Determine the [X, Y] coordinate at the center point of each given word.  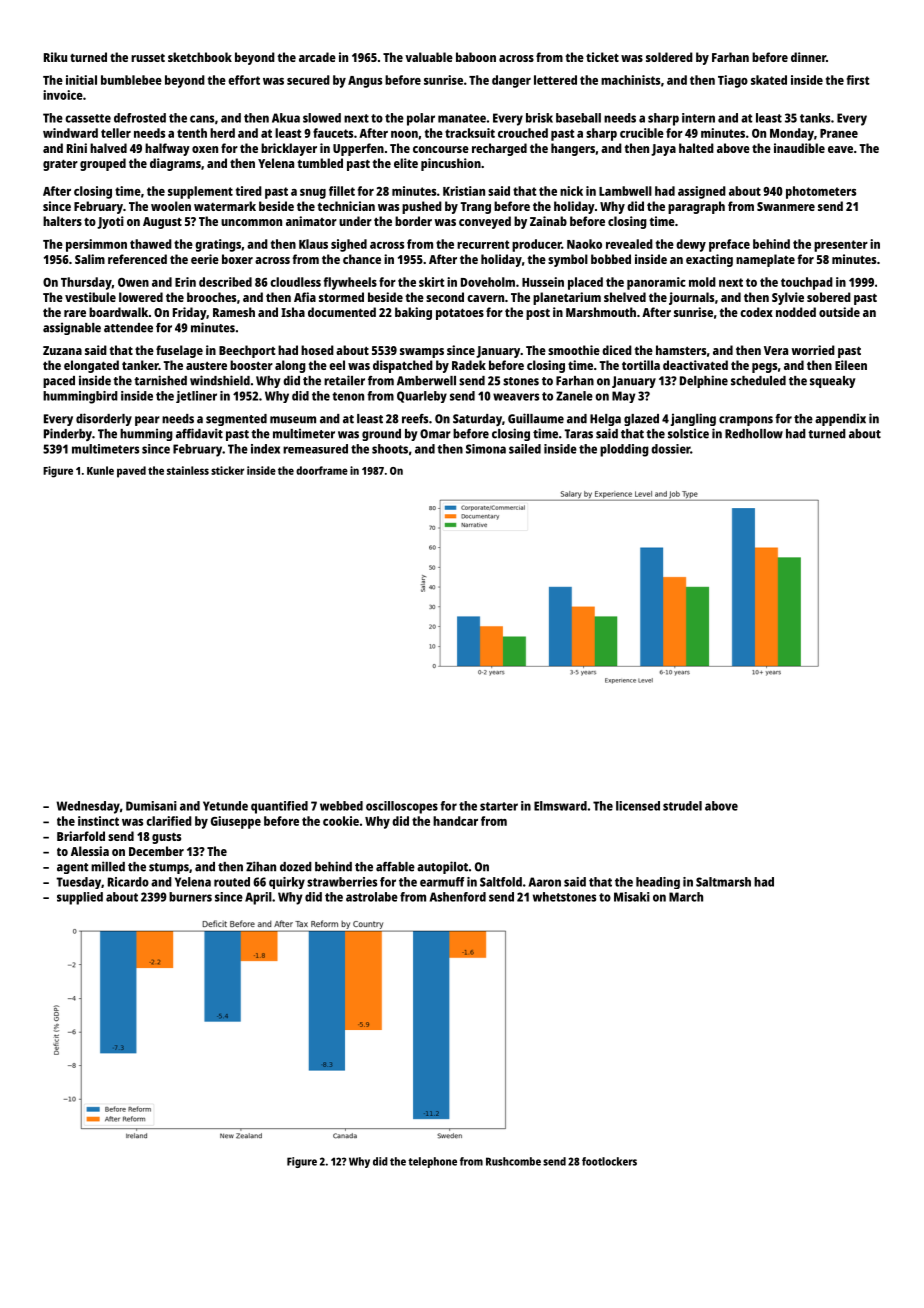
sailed [525, 449]
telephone [432, 1162]
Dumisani [151, 806]
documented [342, 312]
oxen [205, 149]
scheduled [758, 381]
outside [839, 312]
